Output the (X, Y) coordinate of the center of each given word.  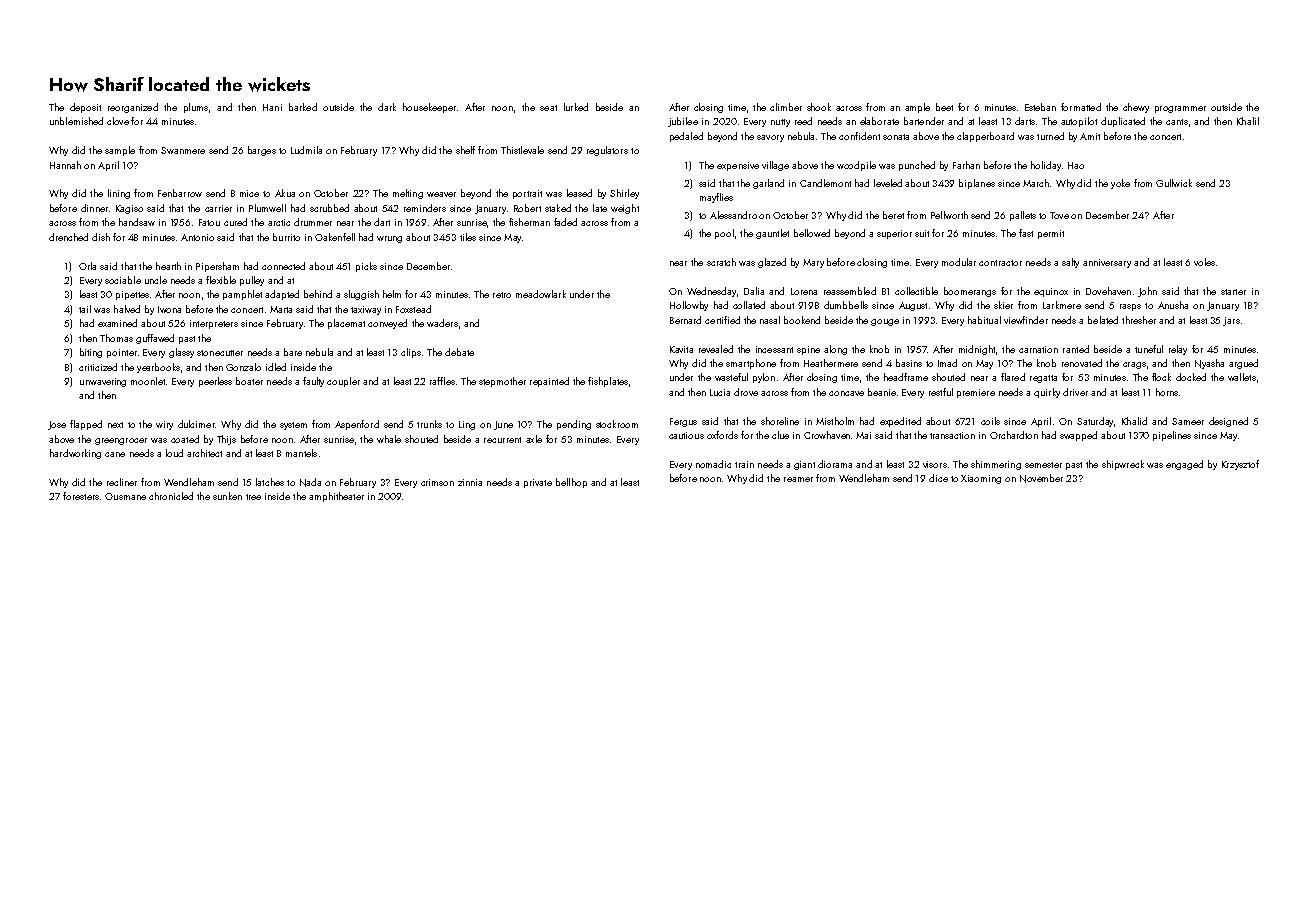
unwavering (103, 382)
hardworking (75, 454)
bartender (924, 121)
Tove (1059, 215)
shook (819, 107)
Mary (813, 263)
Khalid (1134, 421)
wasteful (731, 377)
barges (262, 151)
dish (101, 237)
